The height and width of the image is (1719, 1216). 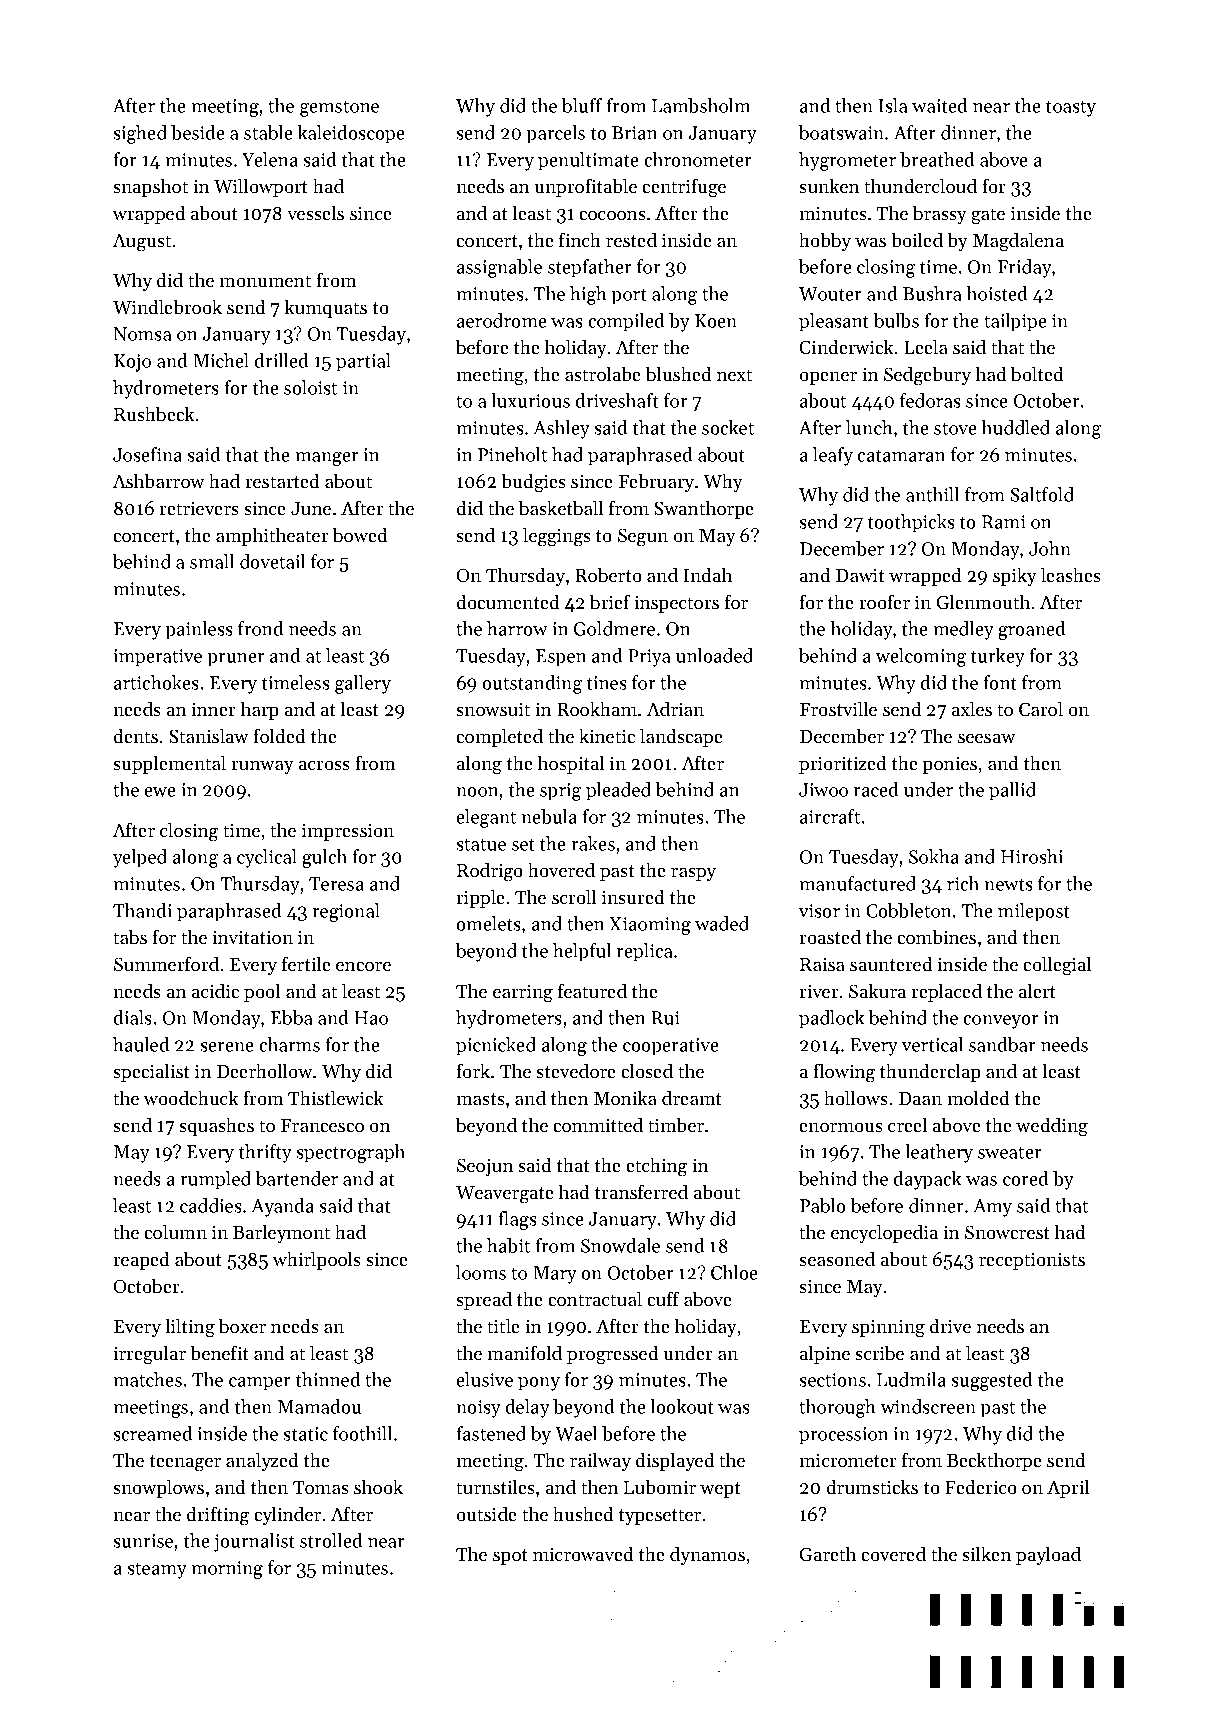 I want to click on folded, so click(x=279, y=736).
